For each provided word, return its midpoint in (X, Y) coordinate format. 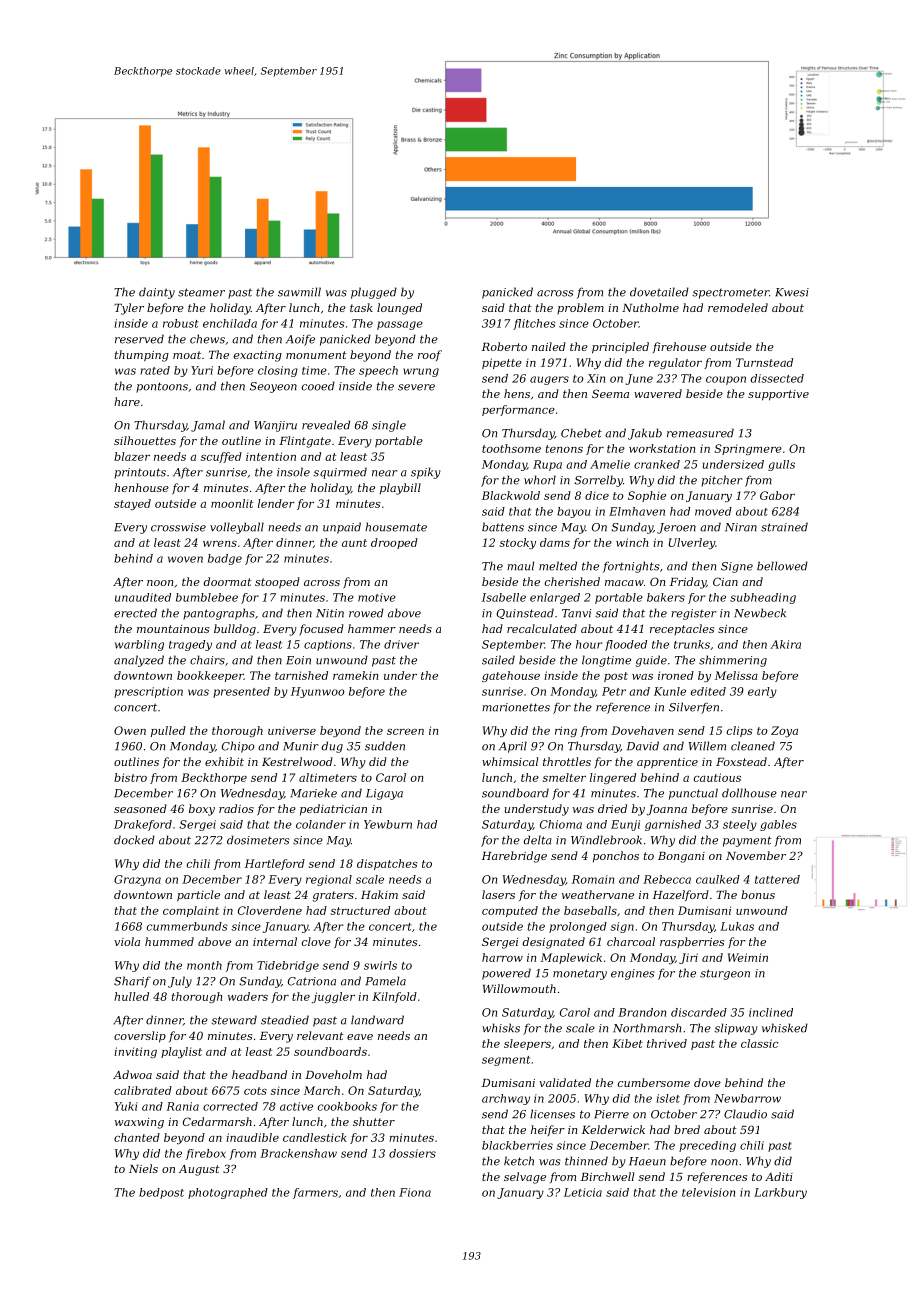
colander (321, 824)
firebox (206, 1154)
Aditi (779, 1176)
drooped (394, 543)
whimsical (510, 761)
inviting (135, 1052)
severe (416, 387)
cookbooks (347, 1106)
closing (278, 371)
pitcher (721, 481)
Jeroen (676, 528)
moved (713, 511)
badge (225, 559)
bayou (574, 512)
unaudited (143, 597)
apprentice (667, 763)
